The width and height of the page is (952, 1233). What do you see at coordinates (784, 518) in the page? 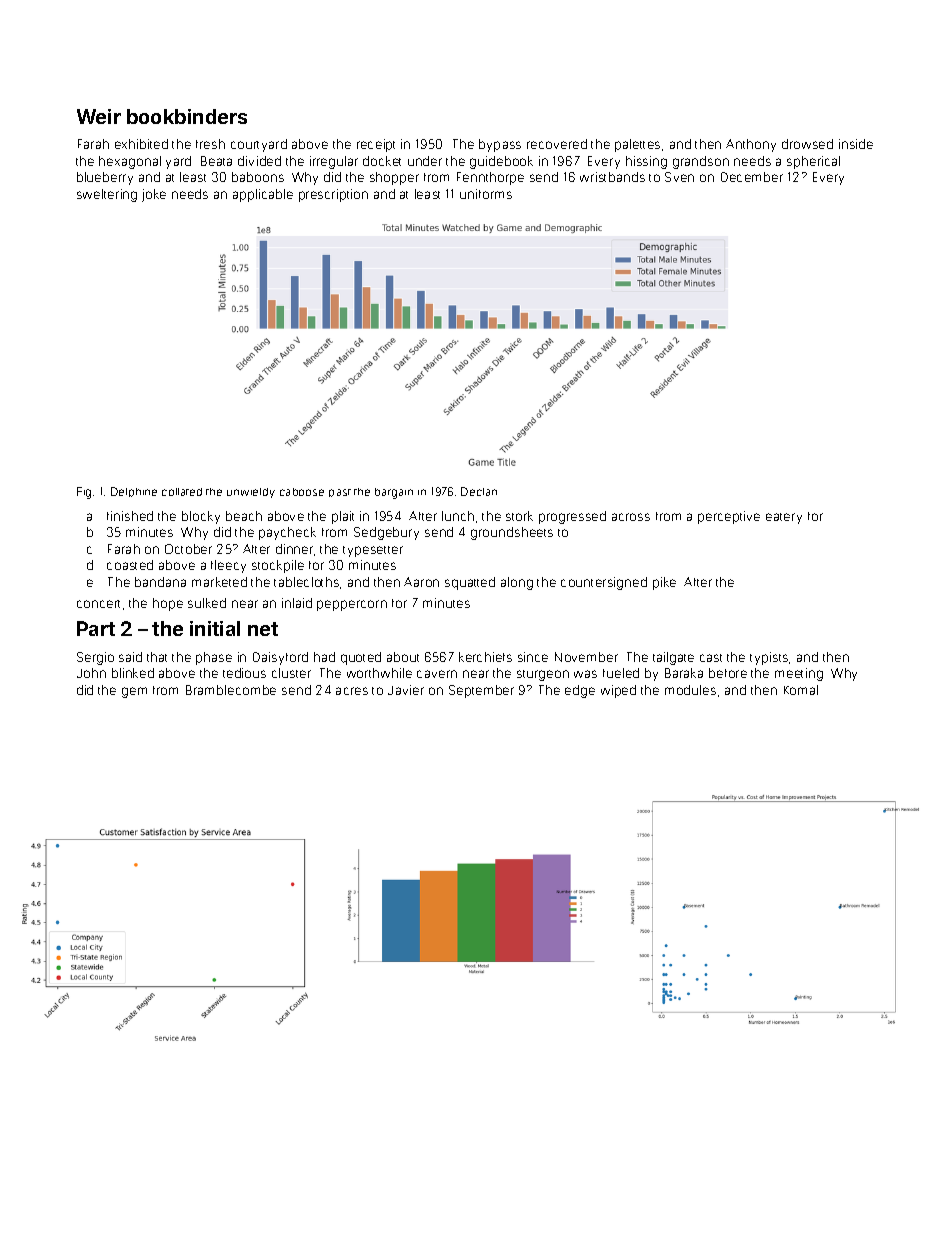
I see `eatery` at bounding box center [784, 518].
